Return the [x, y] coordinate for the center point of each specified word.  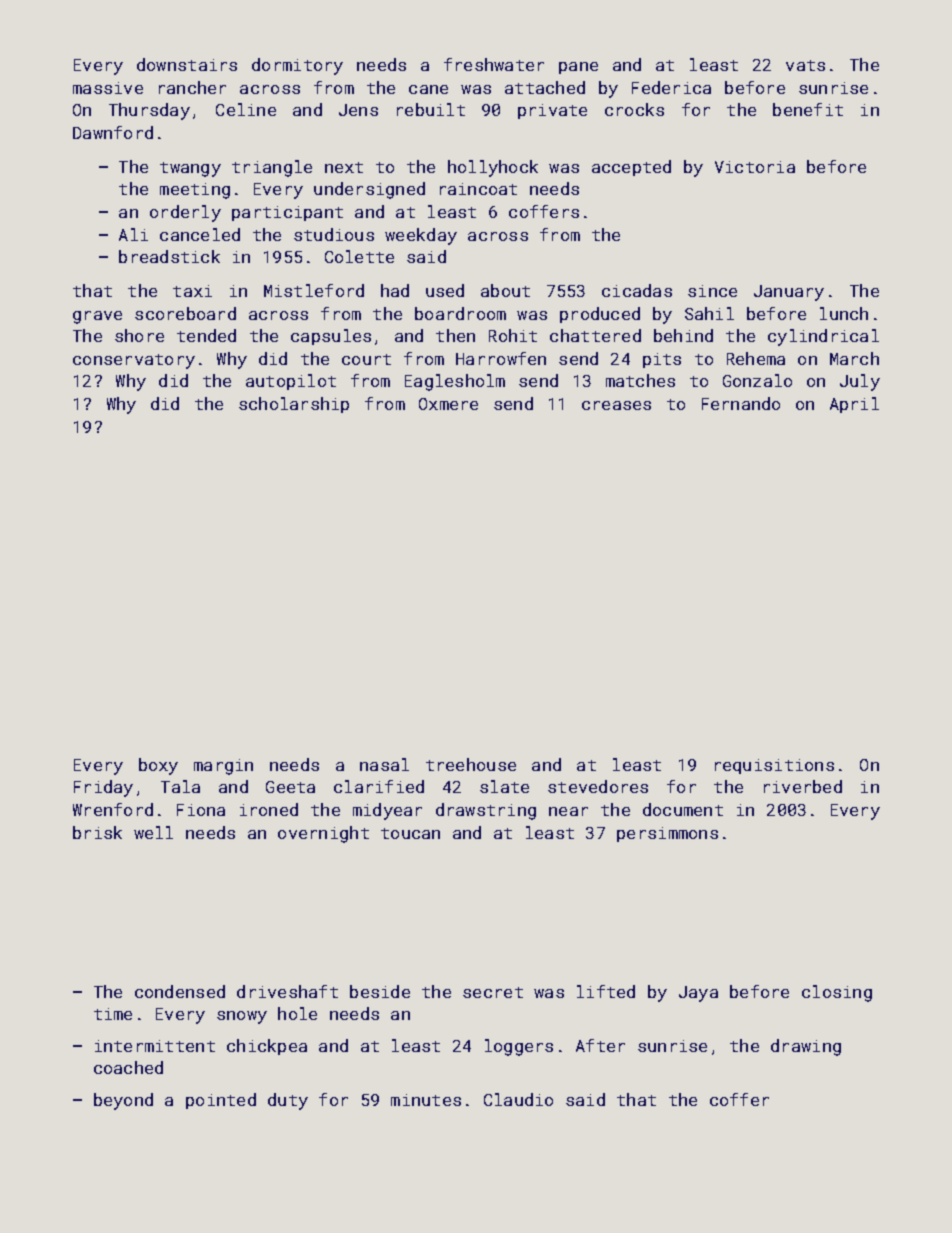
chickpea [267, 1047]
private [552, 111]
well [153, 832]
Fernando [741, 403]
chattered [595, 335]
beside [380, 991]
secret [493, 992]
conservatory [134, 361]
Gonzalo [757, 380]
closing [837, 993]
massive [108, 88]
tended [206, 335]
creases [616, 405]
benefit [808, 109]
